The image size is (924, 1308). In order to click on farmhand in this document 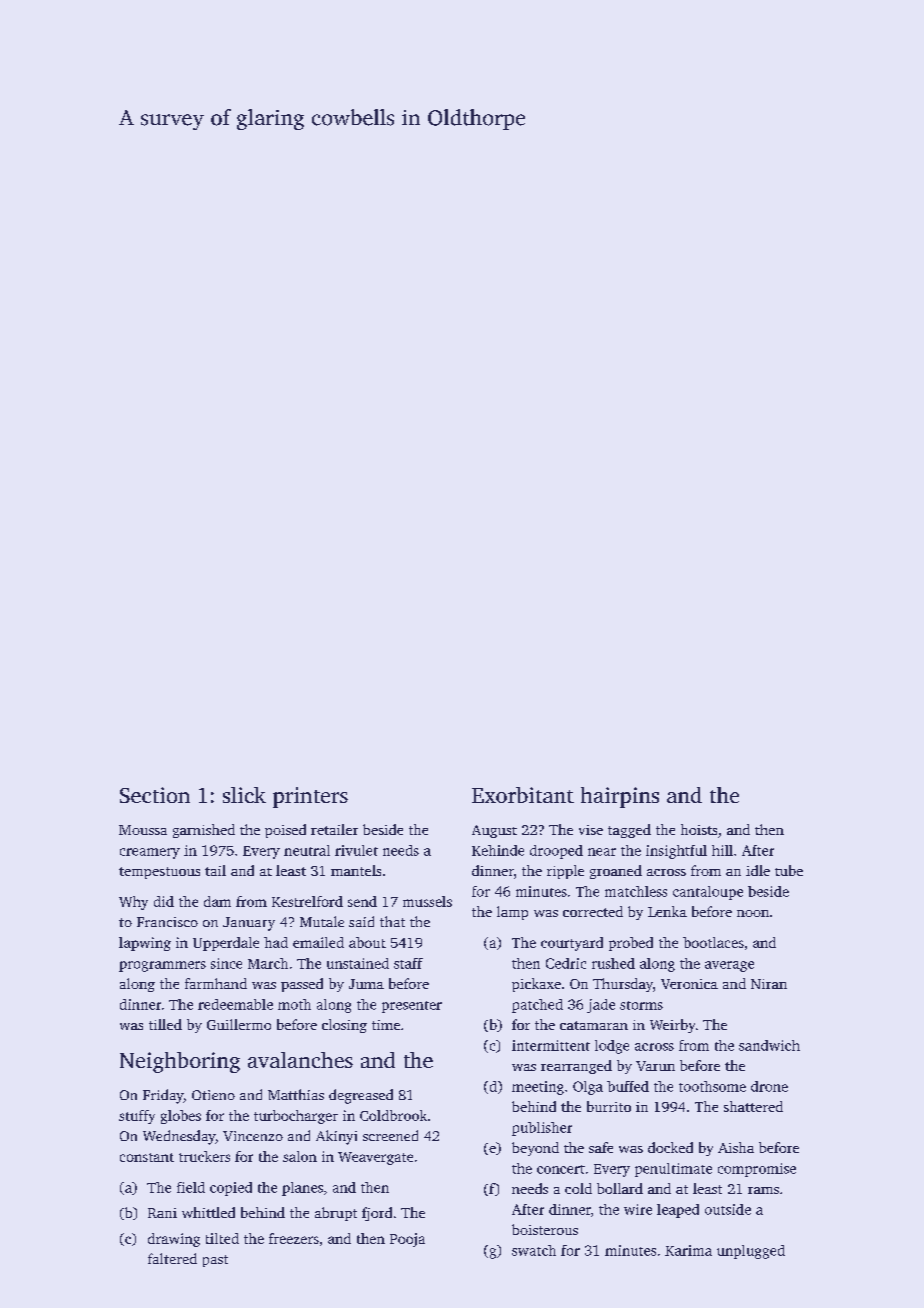, I will do `click(216, 983)`.
